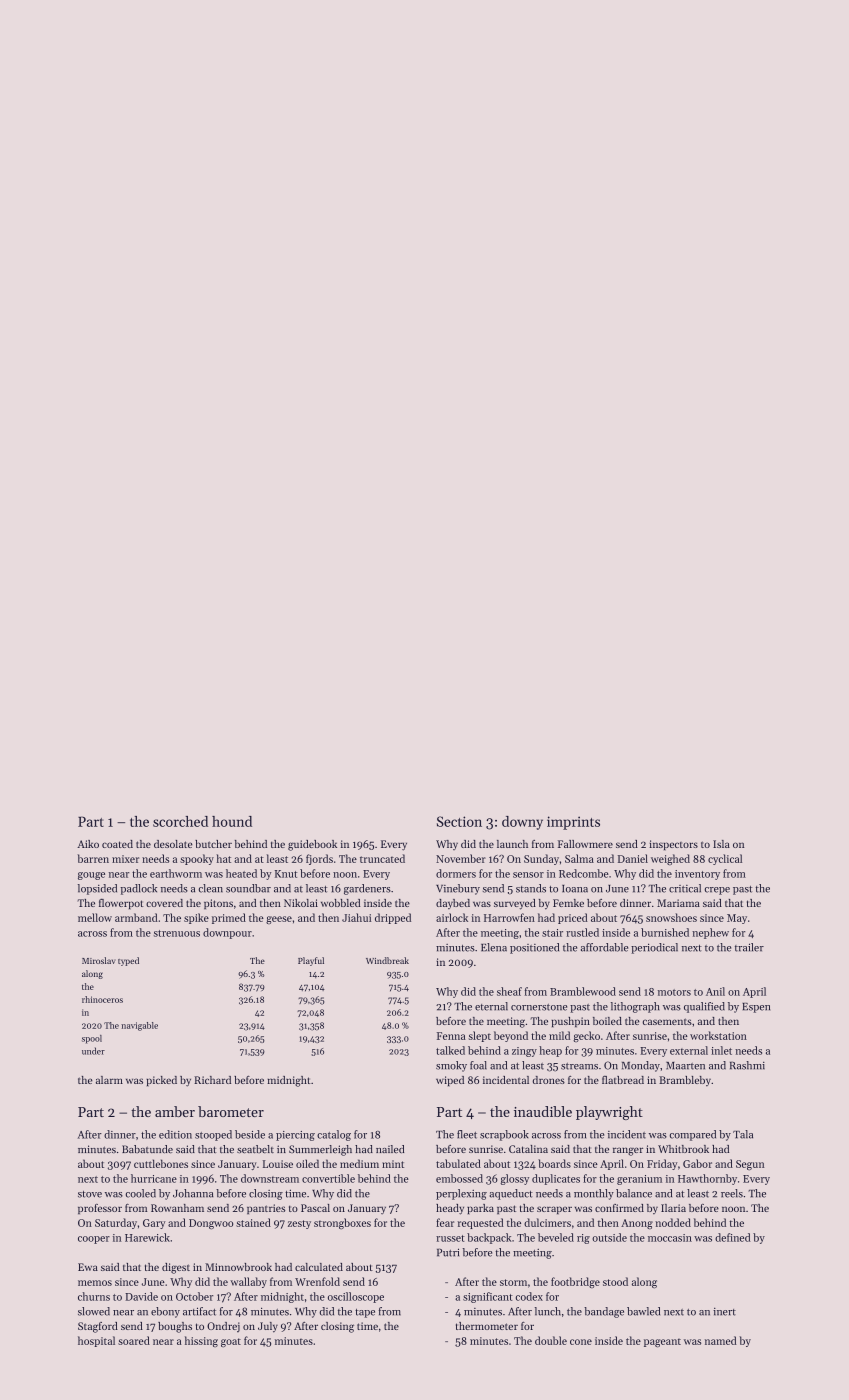 Image resolution: width=849 pixels, height=1400 pixels. Describe the element at coordinates (311, 961) in the screenshot. I see `Playful` at that location.
